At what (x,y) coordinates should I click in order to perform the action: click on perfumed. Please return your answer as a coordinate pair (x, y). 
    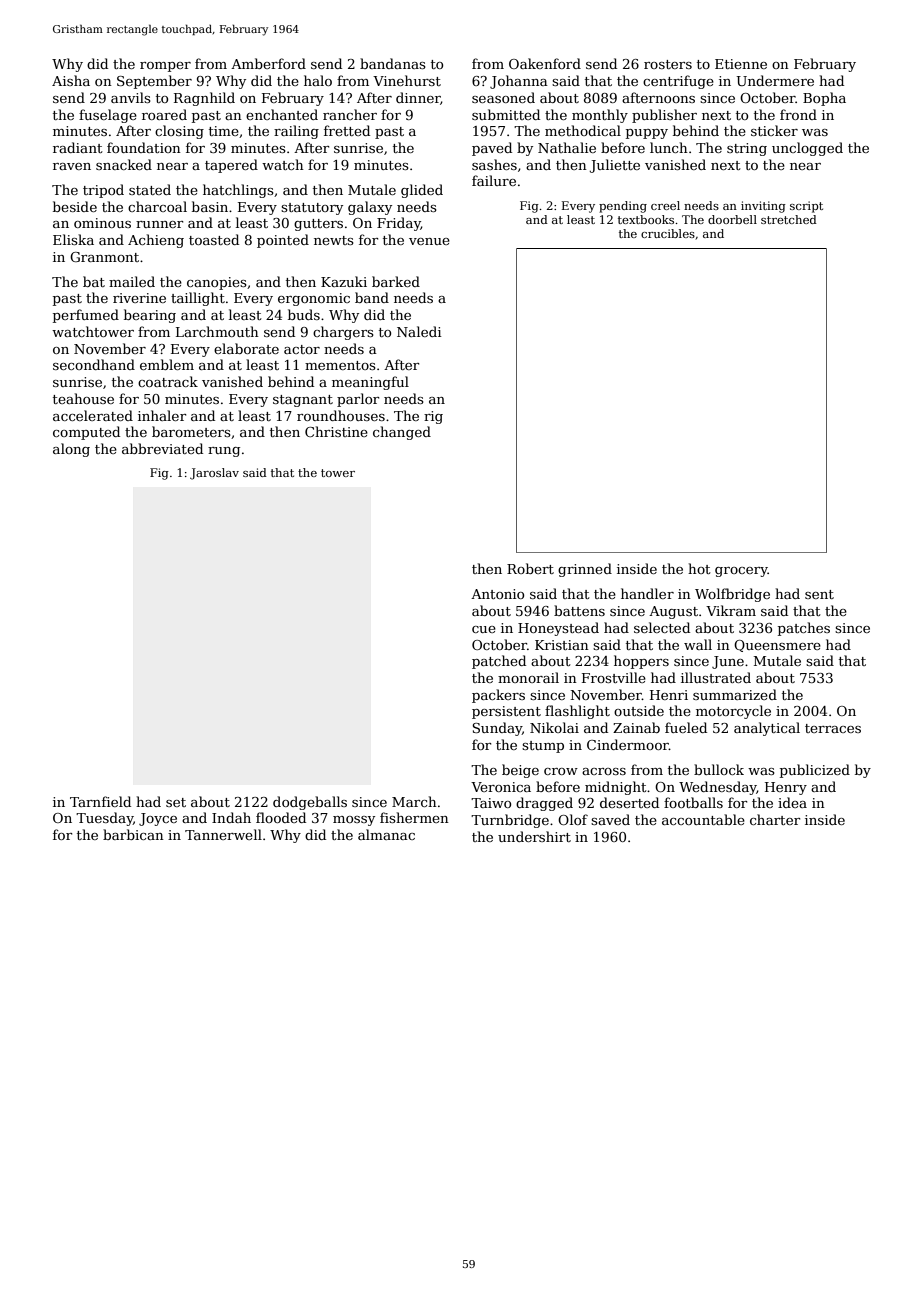
    Looking at the image, I should click on (86, 316).
